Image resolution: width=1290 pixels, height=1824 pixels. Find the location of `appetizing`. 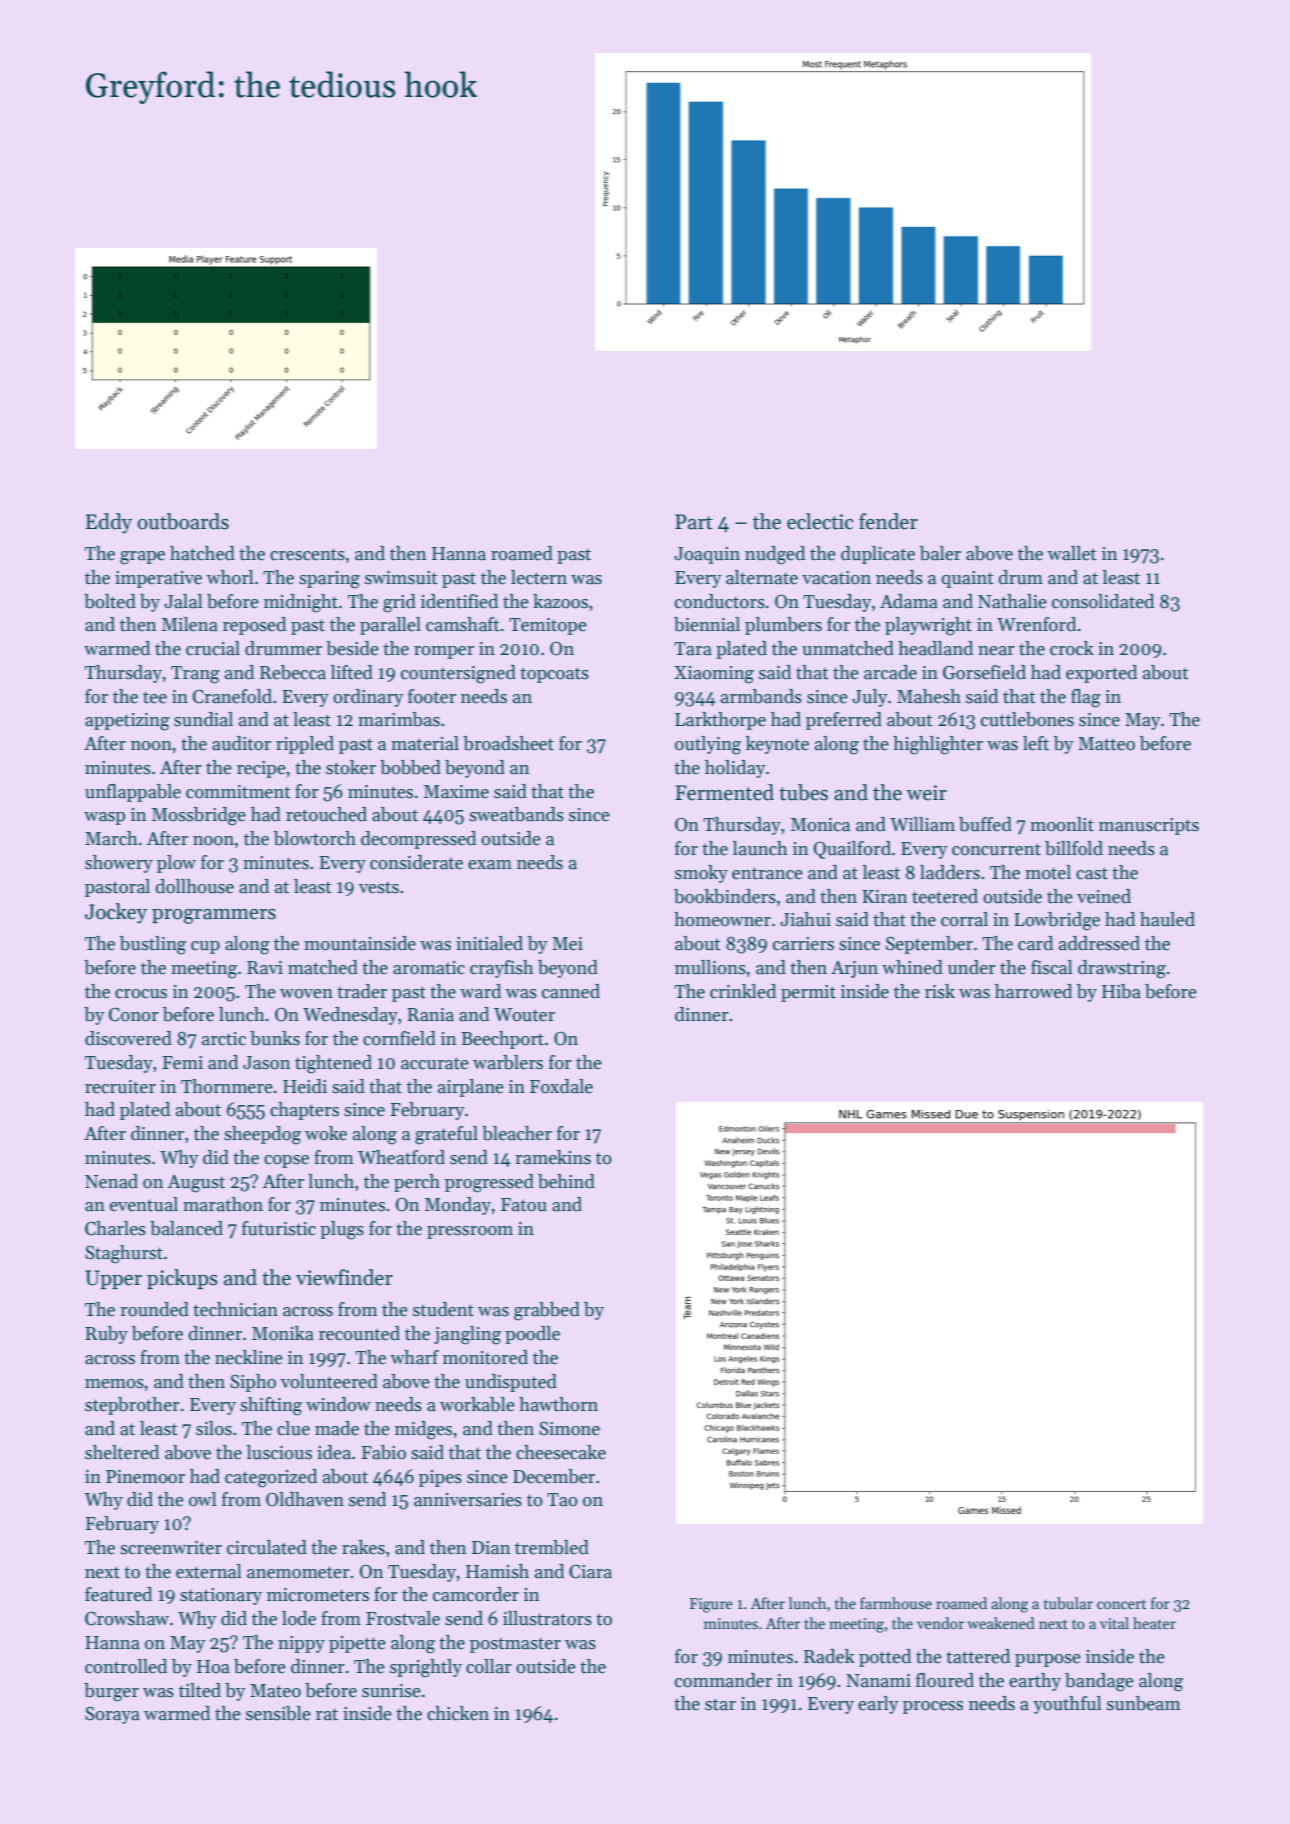

appetizing is located at coordinates (127, 722).
